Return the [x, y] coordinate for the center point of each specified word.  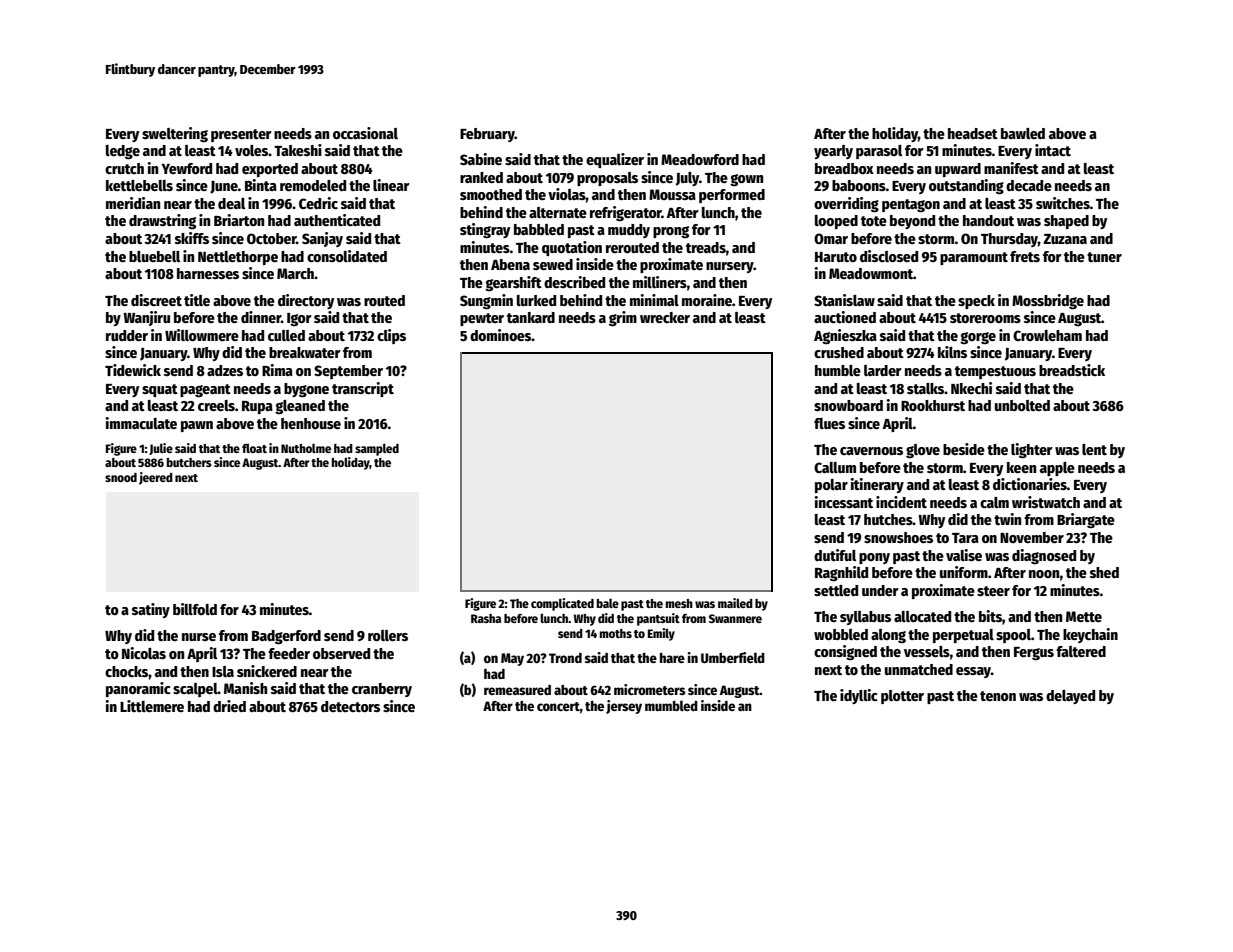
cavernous [871, 451]
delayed [1070, 697]
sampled [377, 449]
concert [558, 706]
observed [341, 653]
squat [160, 390]
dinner [261, 317]
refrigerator [626, 213]
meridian [133, 203]
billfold [195, 609]
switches [1063, 203]
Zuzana [1065, 239]
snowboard [848, 405]
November [1032, 537]
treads [706, 247]
